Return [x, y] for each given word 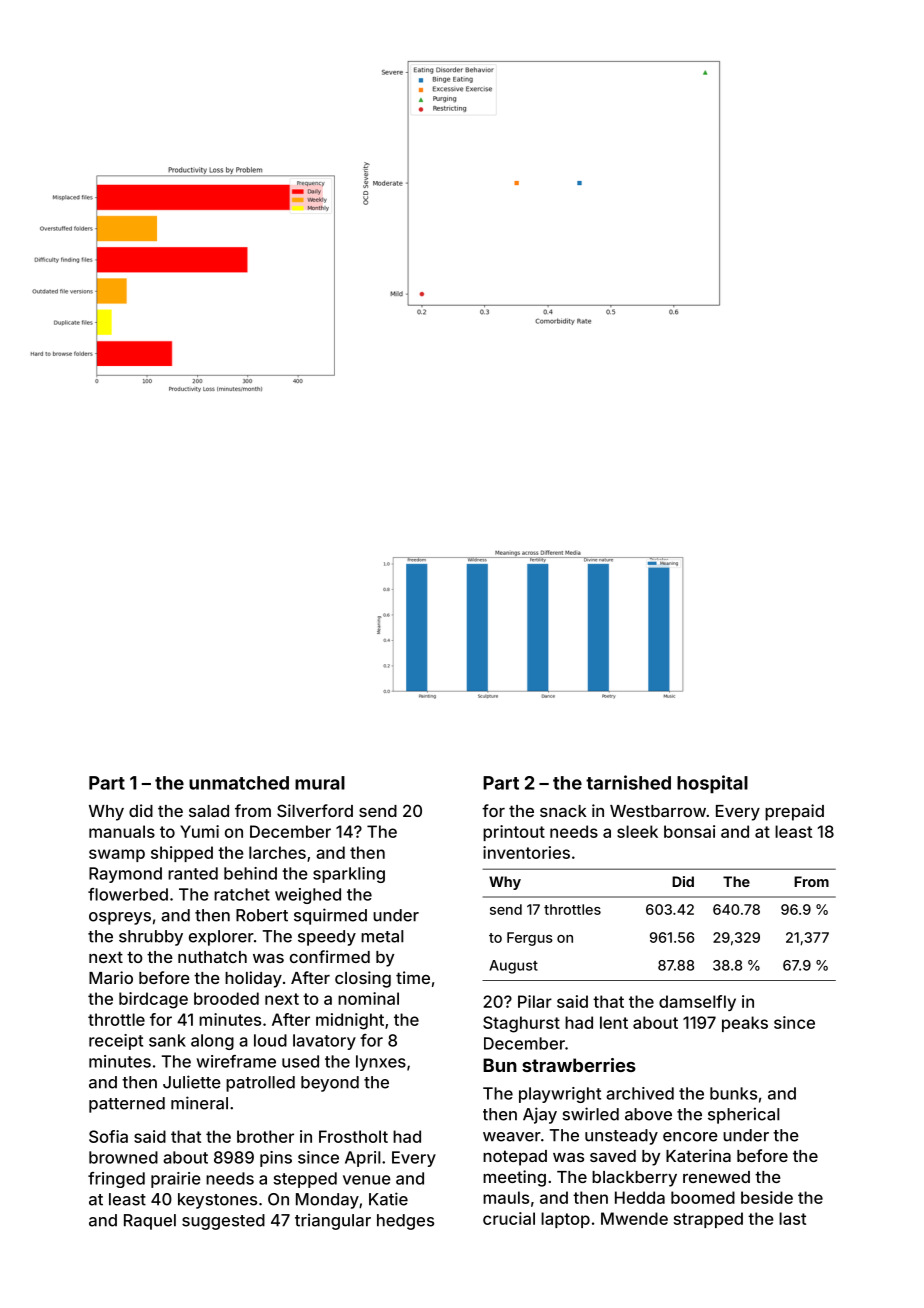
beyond [330, 1084]
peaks [745, 1024]
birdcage [153, 1000]
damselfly [697, 1003]
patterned [127, 1105]
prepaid [794, 812]
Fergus [530, 939]
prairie [176, 1180]
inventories [526, 852]
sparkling [349, 875]
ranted [193, 873]
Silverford [315, 810]
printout [514, 833]
